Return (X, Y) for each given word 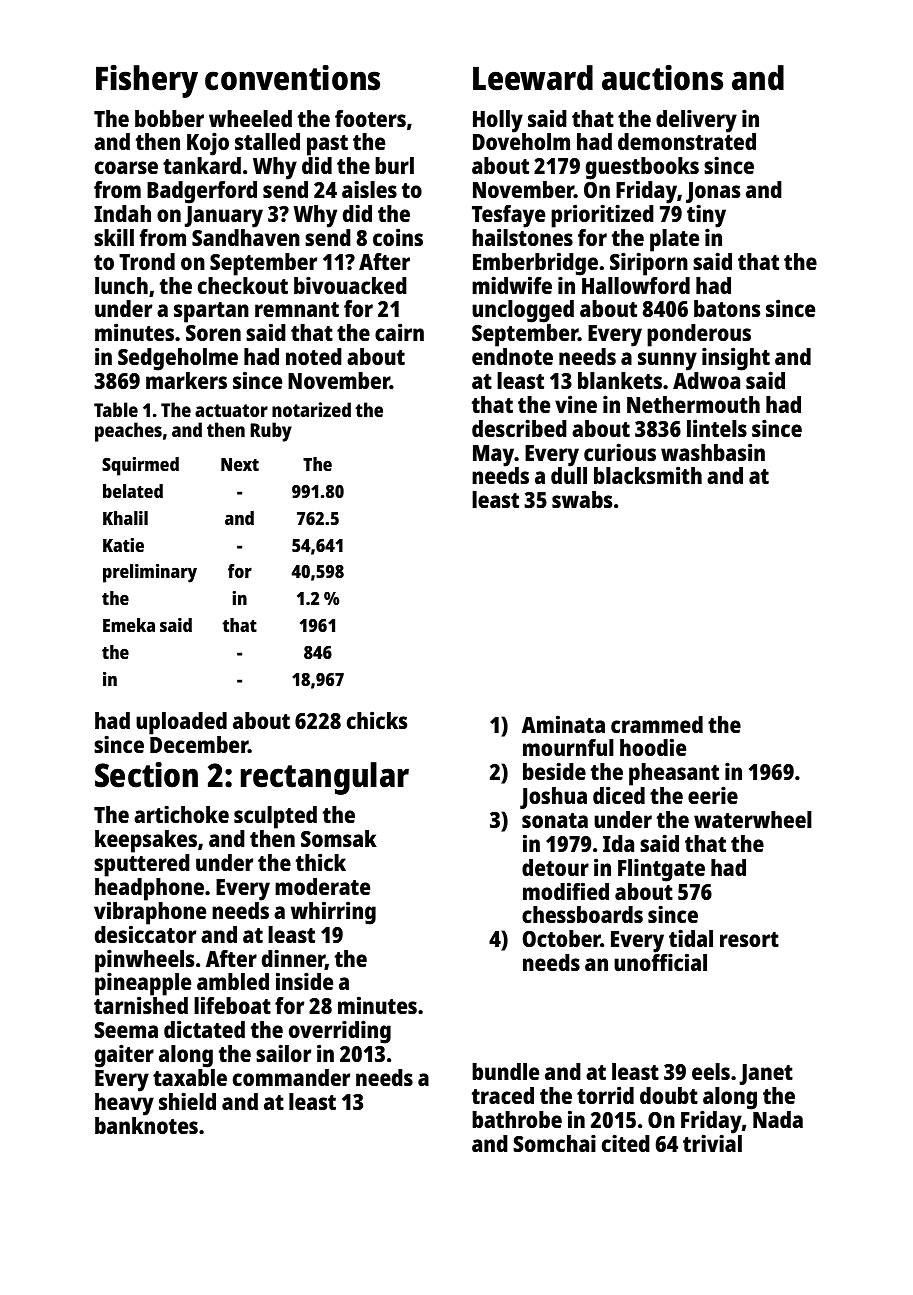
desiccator (145, 934)
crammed (657, 724)
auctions (662, 78)
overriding (340, 1032)
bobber (169, 118)
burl (394, 165)
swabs (582, 499)
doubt (669, 1095)
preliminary (150, 573)
